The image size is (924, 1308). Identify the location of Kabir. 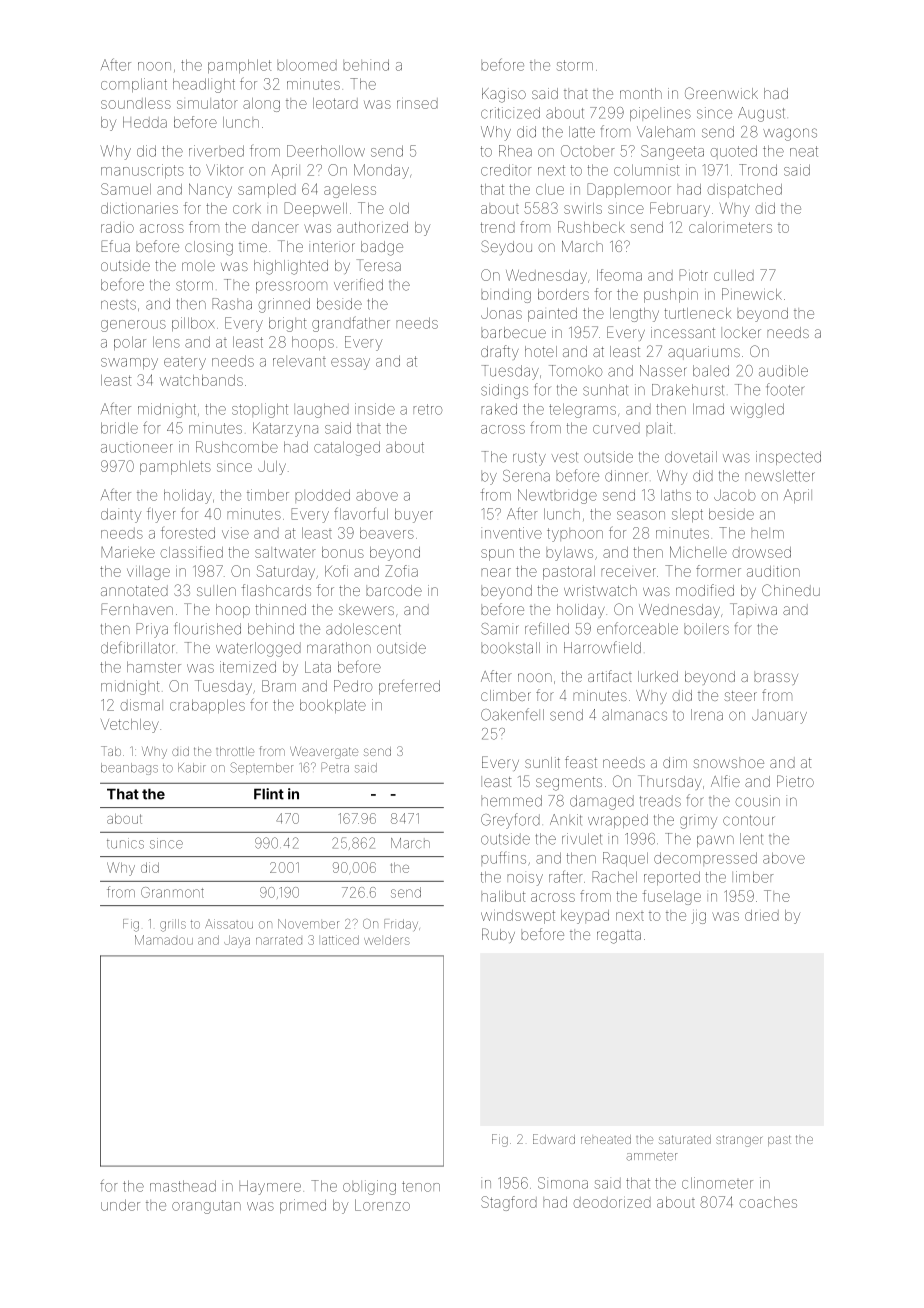
(192, 768).
